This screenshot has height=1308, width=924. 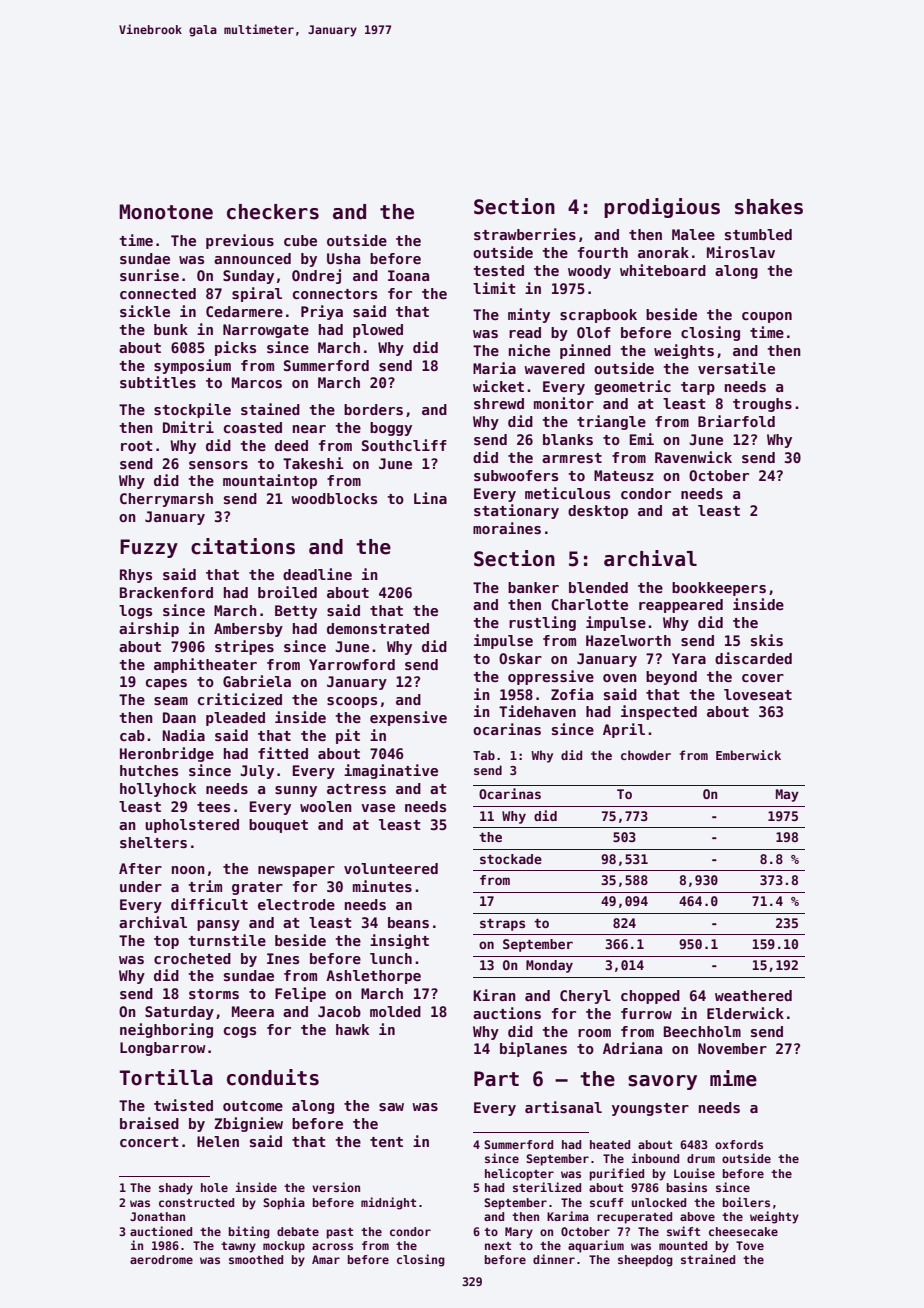 I want to click on strawberries, so click(x=525, y=234).
